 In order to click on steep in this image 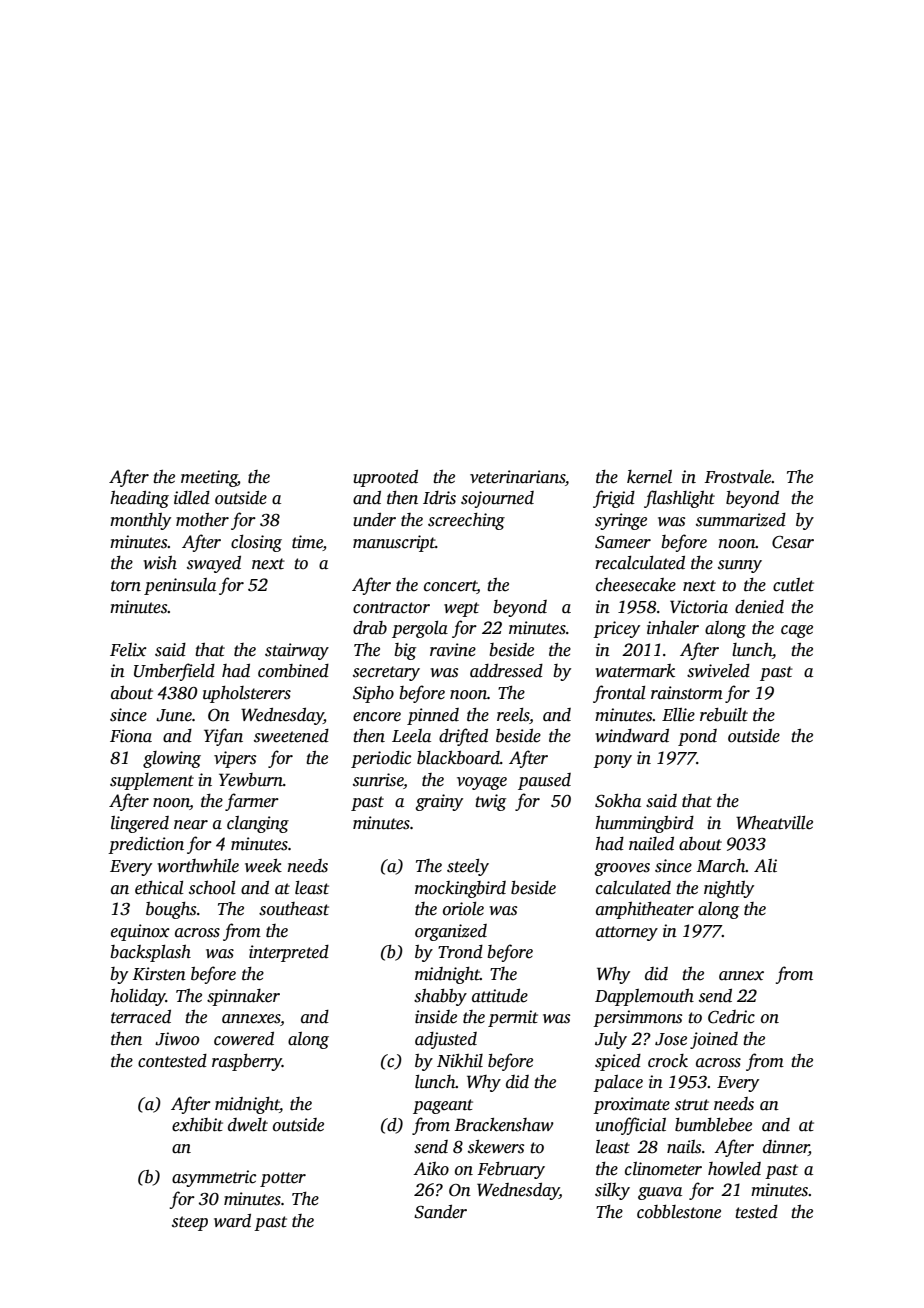, I will do `click(190, 1223)`.
